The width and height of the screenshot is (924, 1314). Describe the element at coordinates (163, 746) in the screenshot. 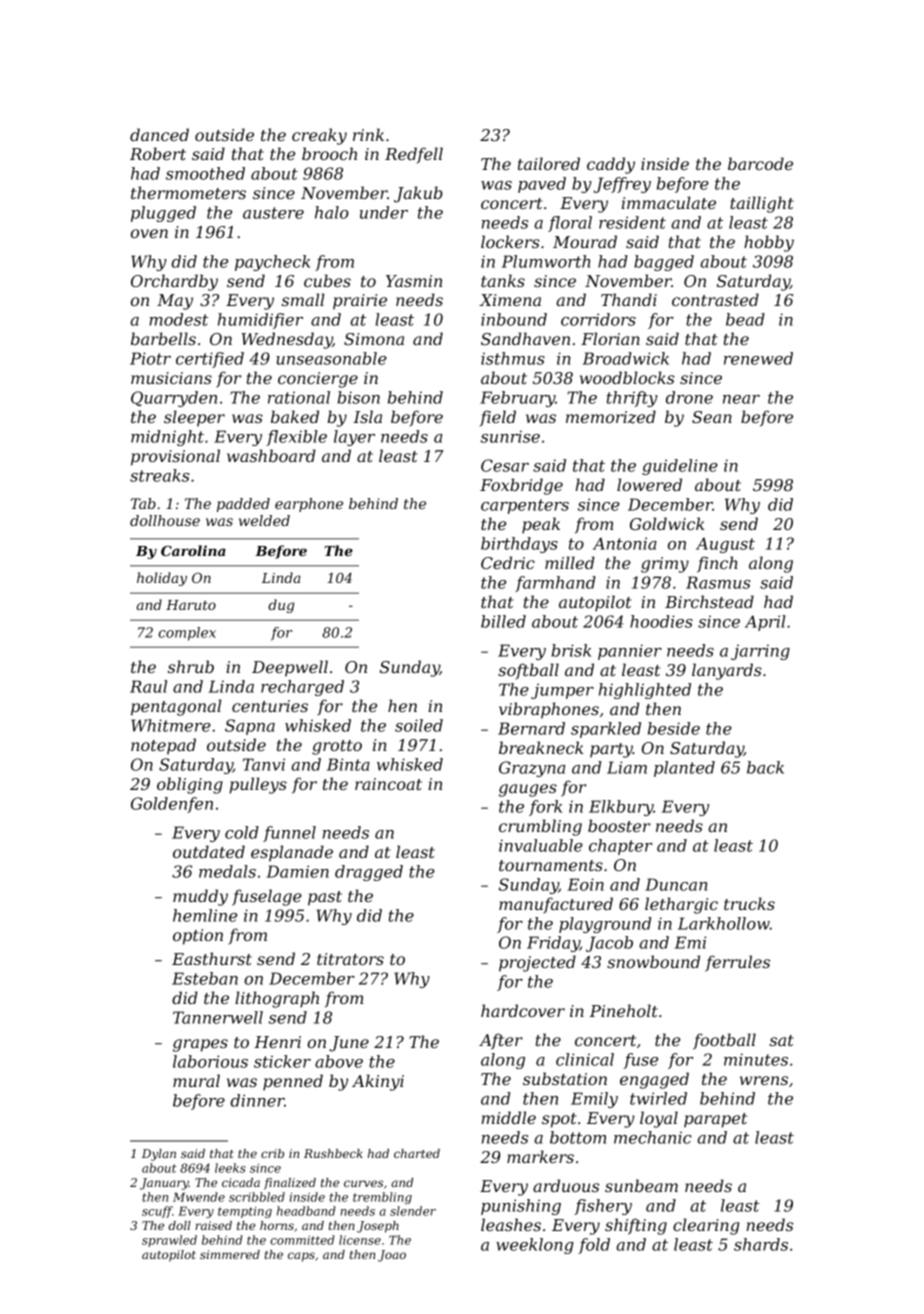

I see `notepad` at that location.
